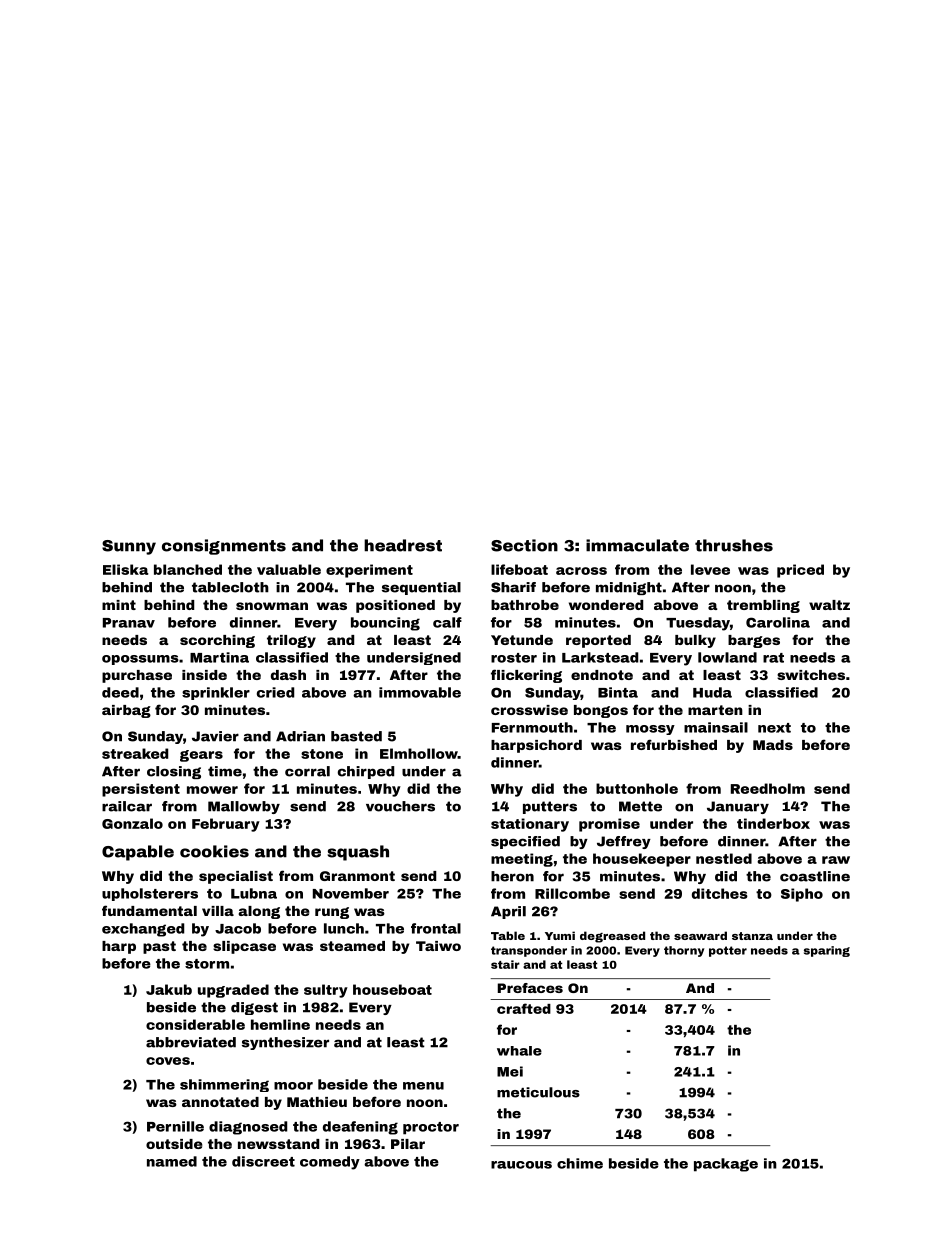 Image resolution: width=952 pixels, height=1233 pixels. Describe the element at coordinates (392, 989) in the screenshot. I see `houseboat` at that location.
